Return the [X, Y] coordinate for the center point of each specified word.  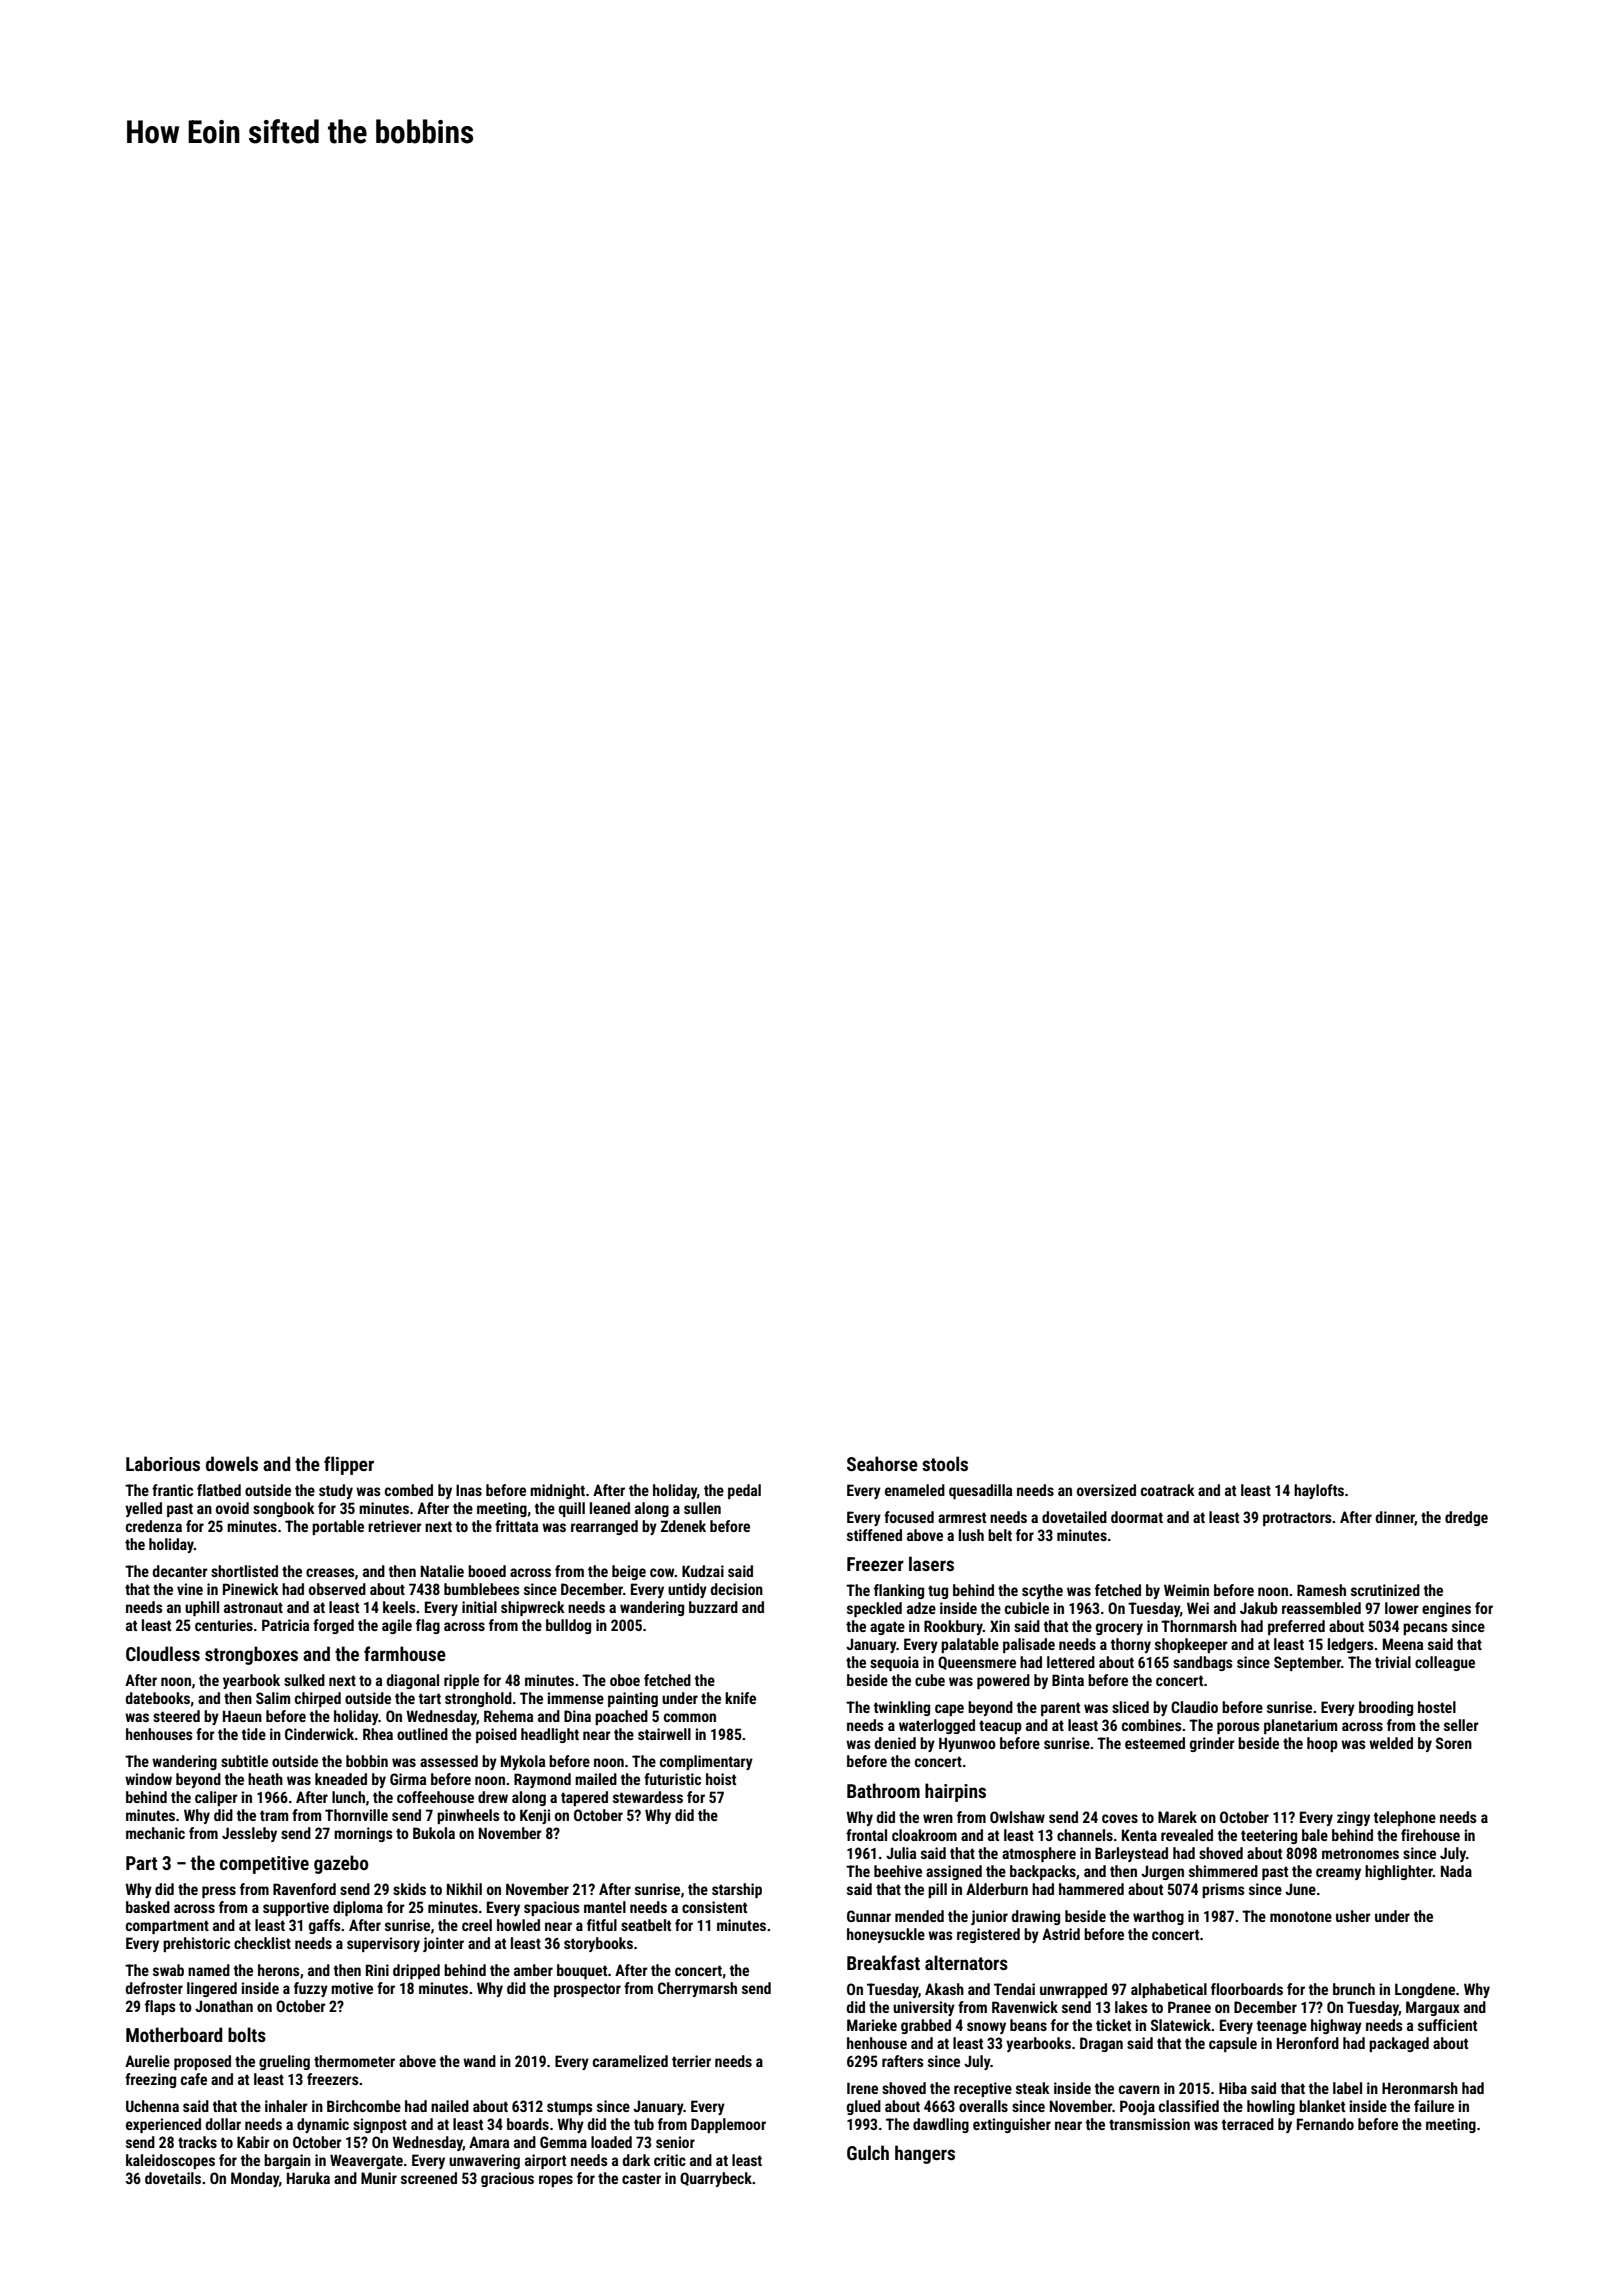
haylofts [1319, 1491]
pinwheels [468, 1816]
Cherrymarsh [697, 1989]
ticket [1113, 2025]
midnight [557, 1491]
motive [352, 1988]
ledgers [1351, 1645]
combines [1152, 1725]
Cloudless [163, 1653]
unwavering [484, 2161]
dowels [232, 1463]
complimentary [706, 1762]
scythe [1042, 1591]
